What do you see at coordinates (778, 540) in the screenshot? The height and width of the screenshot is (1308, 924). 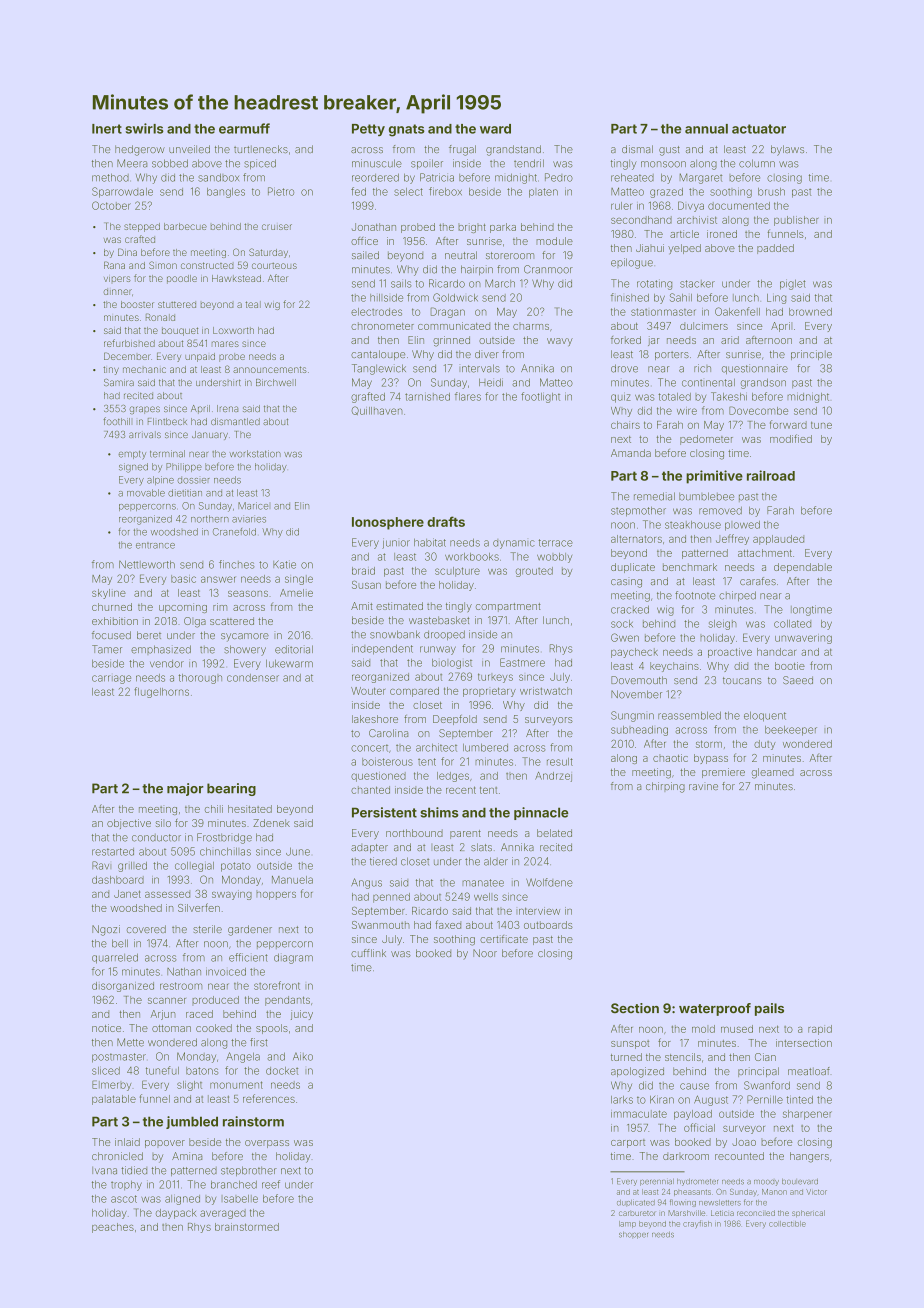 I see `applauded` at bounding box center [778, 540].
